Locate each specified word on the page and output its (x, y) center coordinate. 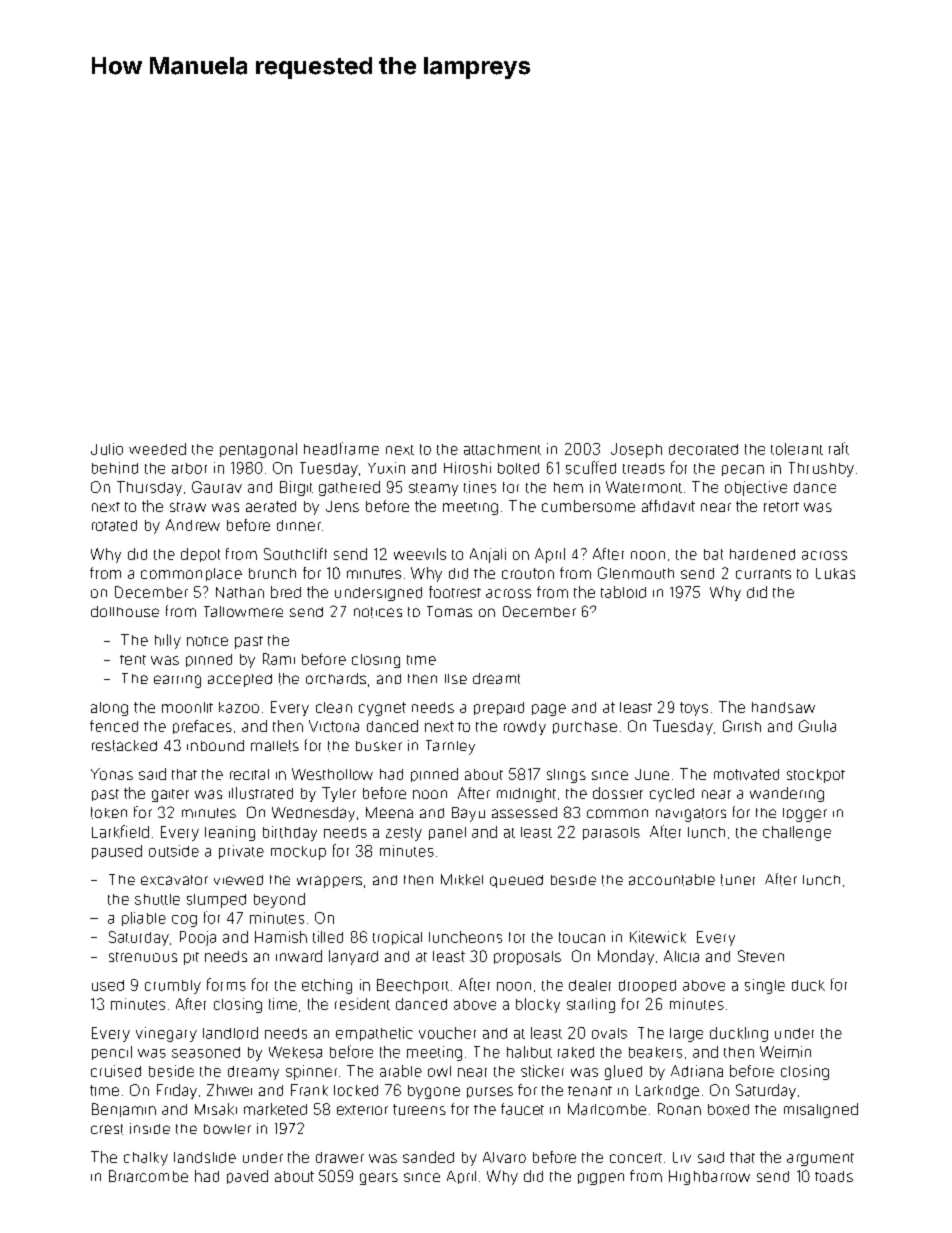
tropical (397, 938)
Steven (761, 956)
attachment (502, 449)
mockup (298, 853)
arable (401, 1071)
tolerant (797, 449)
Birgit (296, 488)
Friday (177, 1091)
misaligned (821, 1110)
